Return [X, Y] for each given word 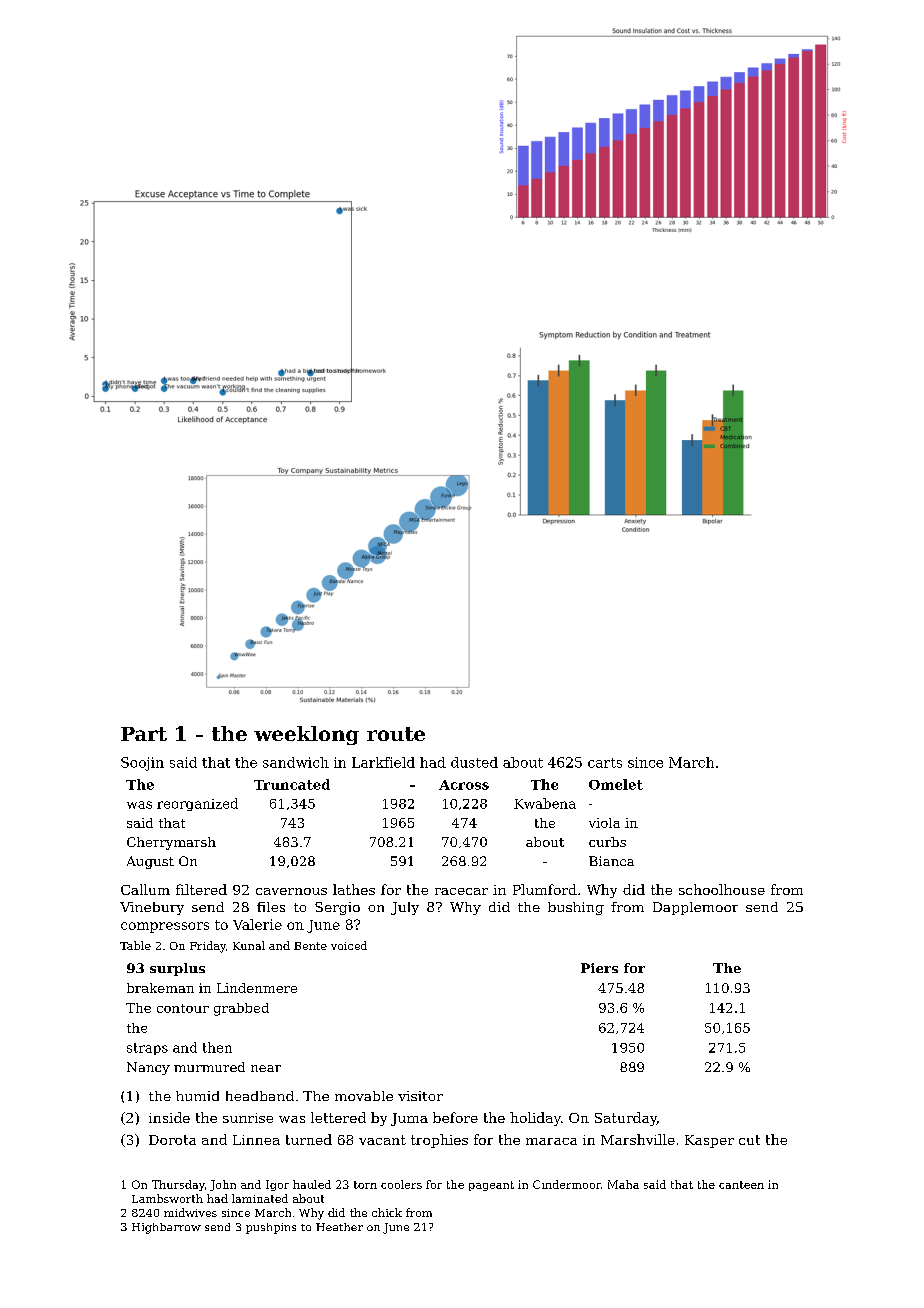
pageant [491, 1186]
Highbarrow [166, 1228]
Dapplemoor [695, 908]
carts [605, 763]
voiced [349, 945]
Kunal [249, 945]
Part [144, 734]
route [396, 734]
